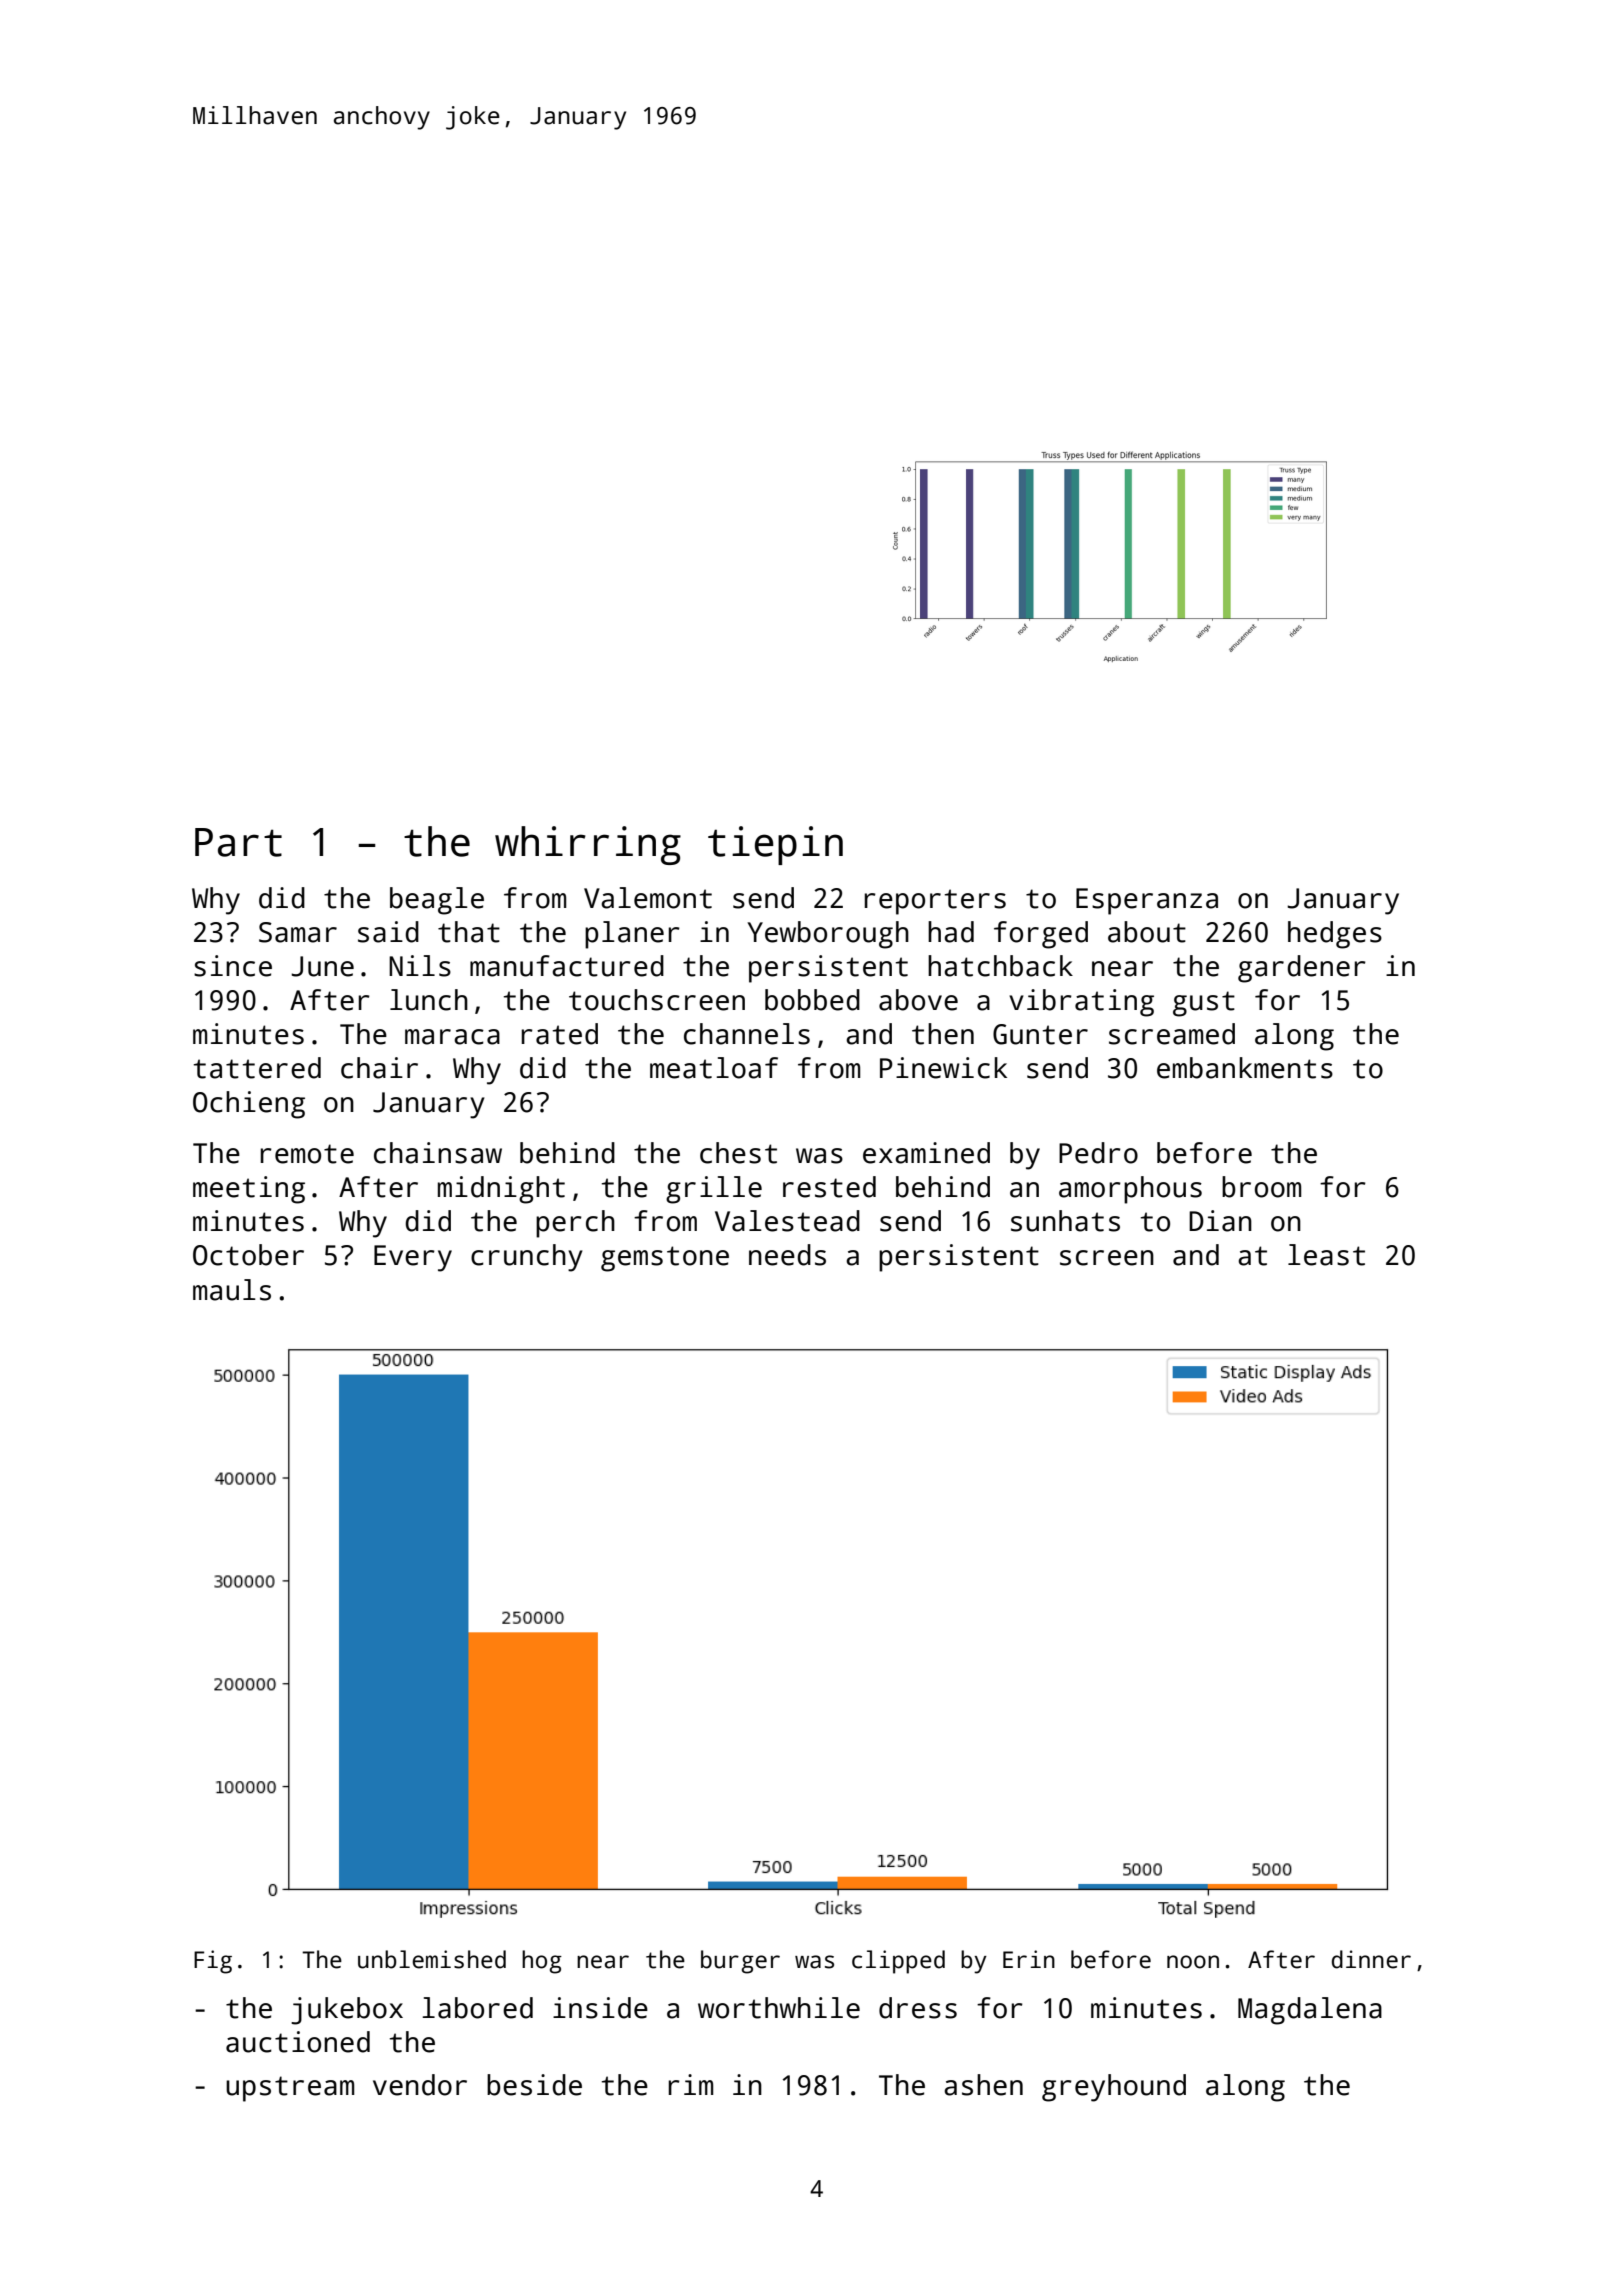  What do you see at coordinates (828, 935) in the page?
I see `Yewborough` at bounding box center [828, 935].
